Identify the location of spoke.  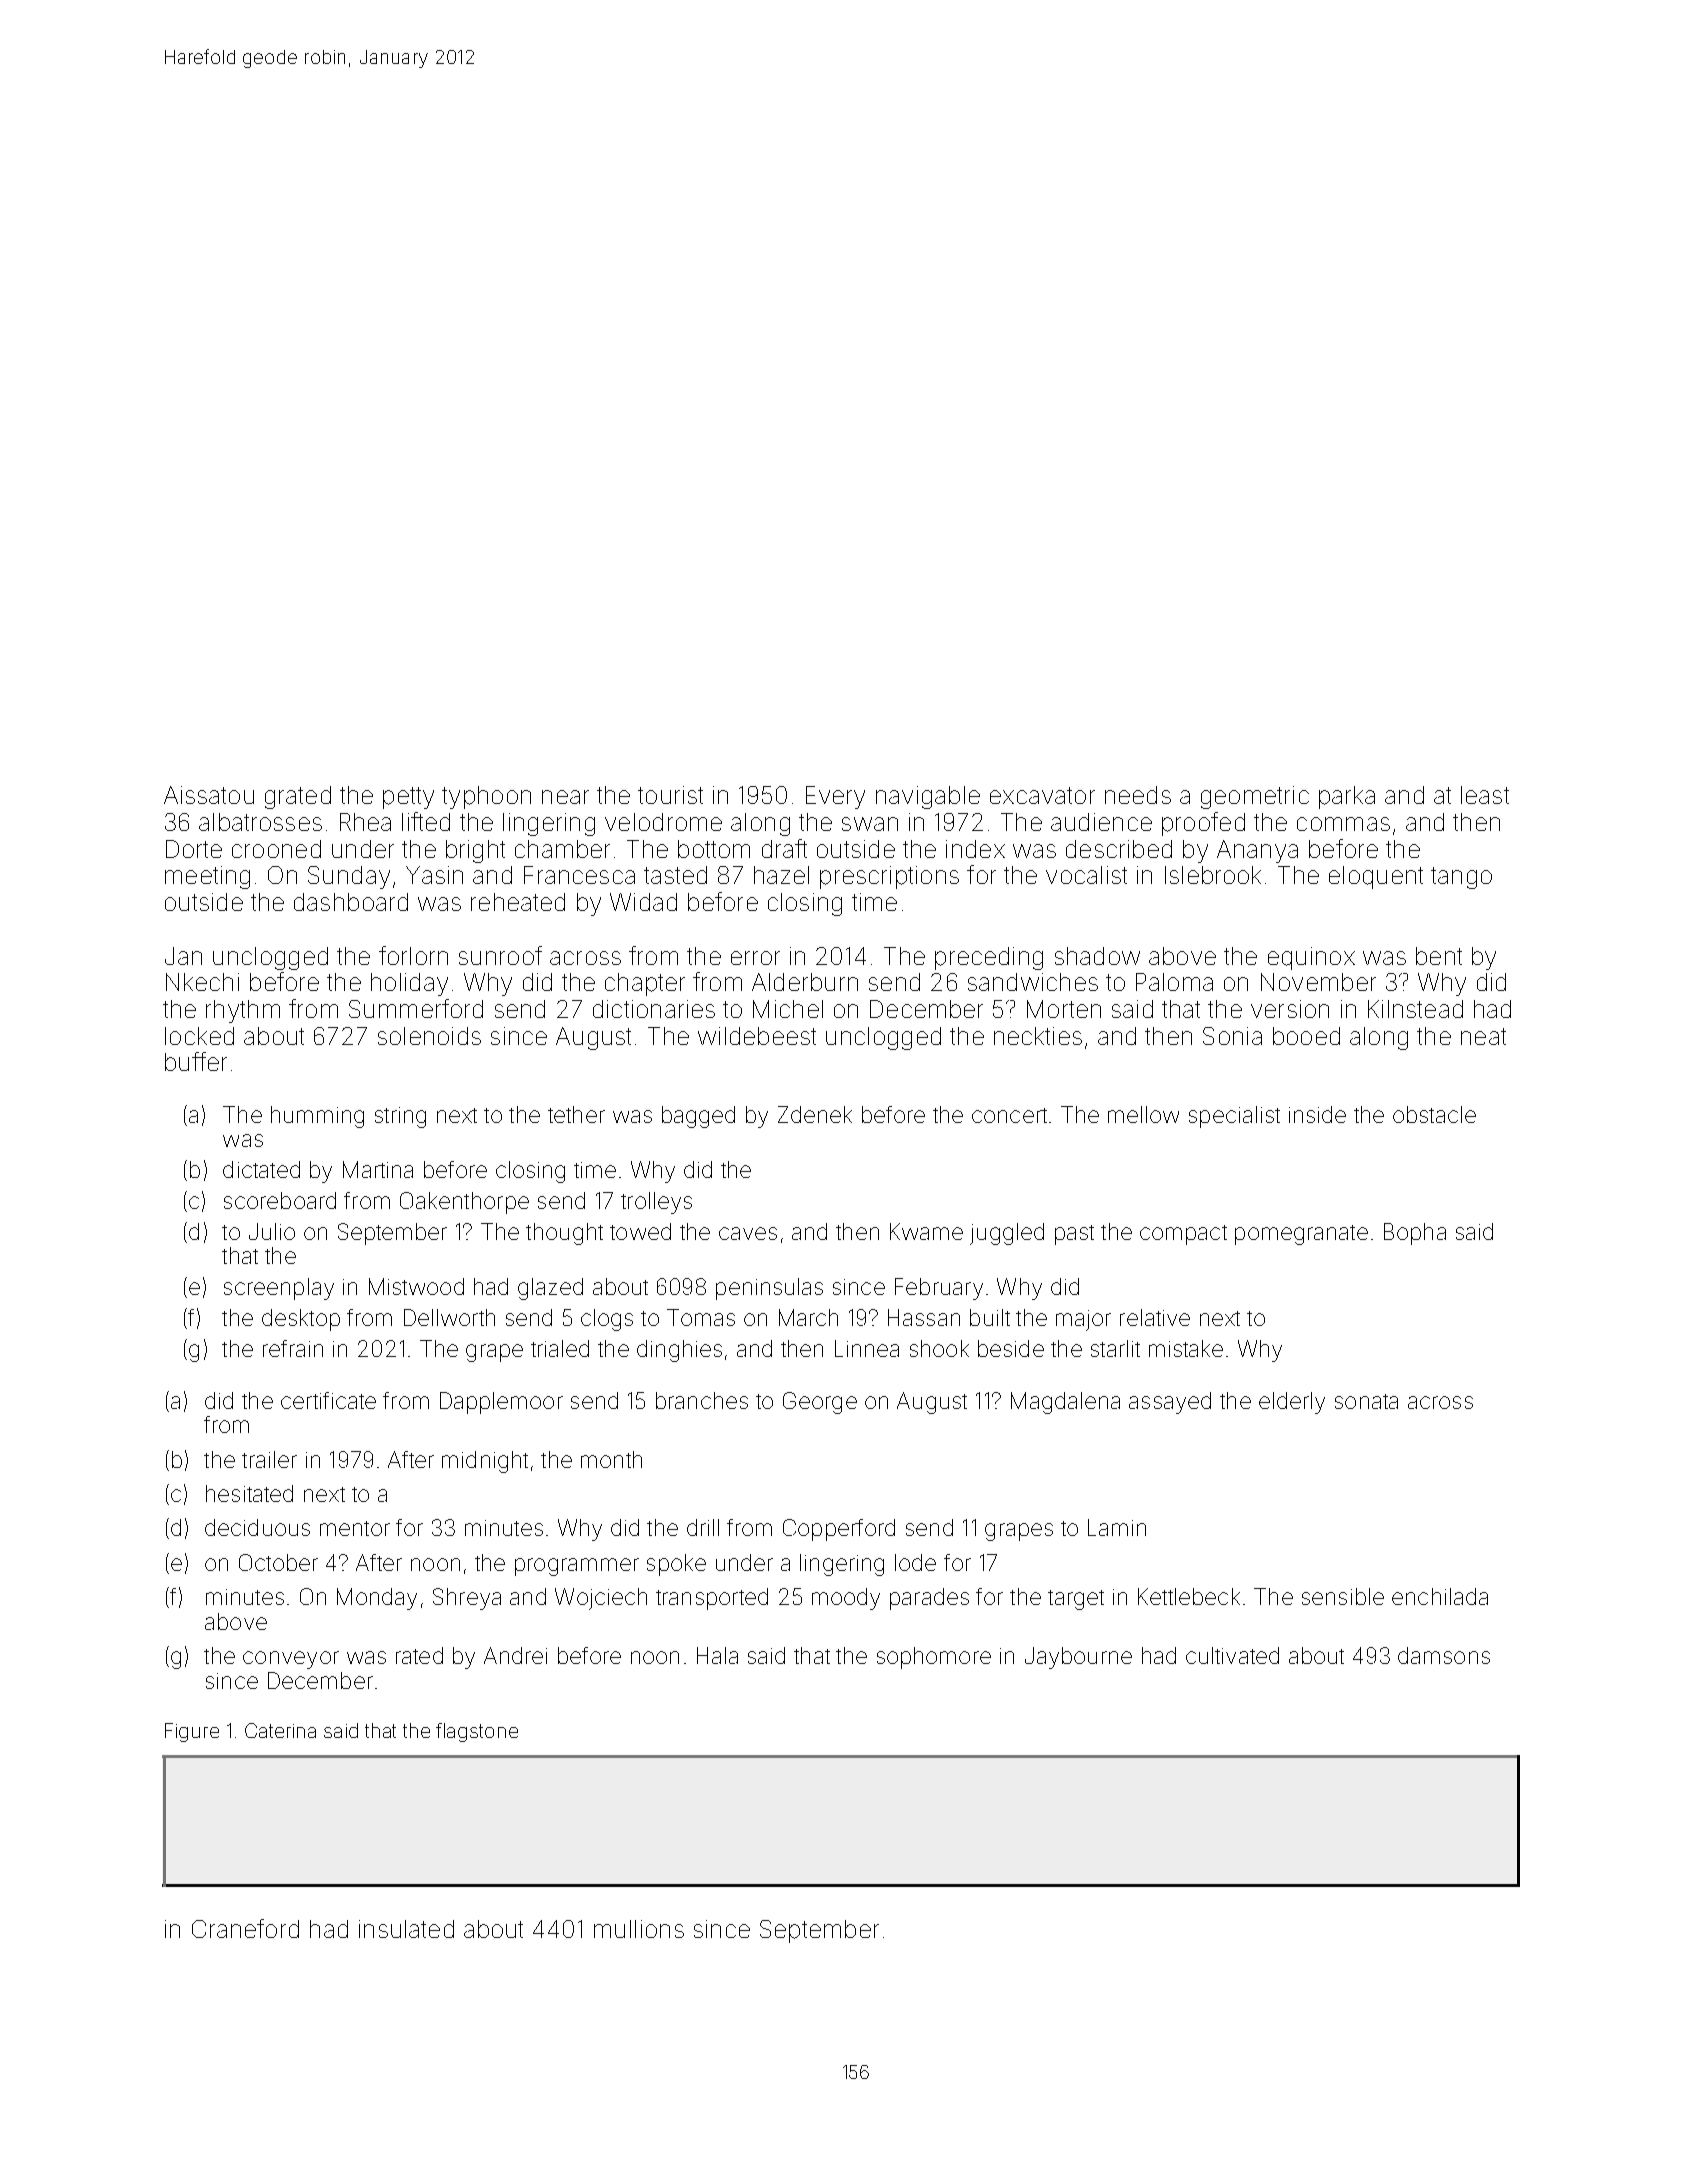
(676, 1565).
